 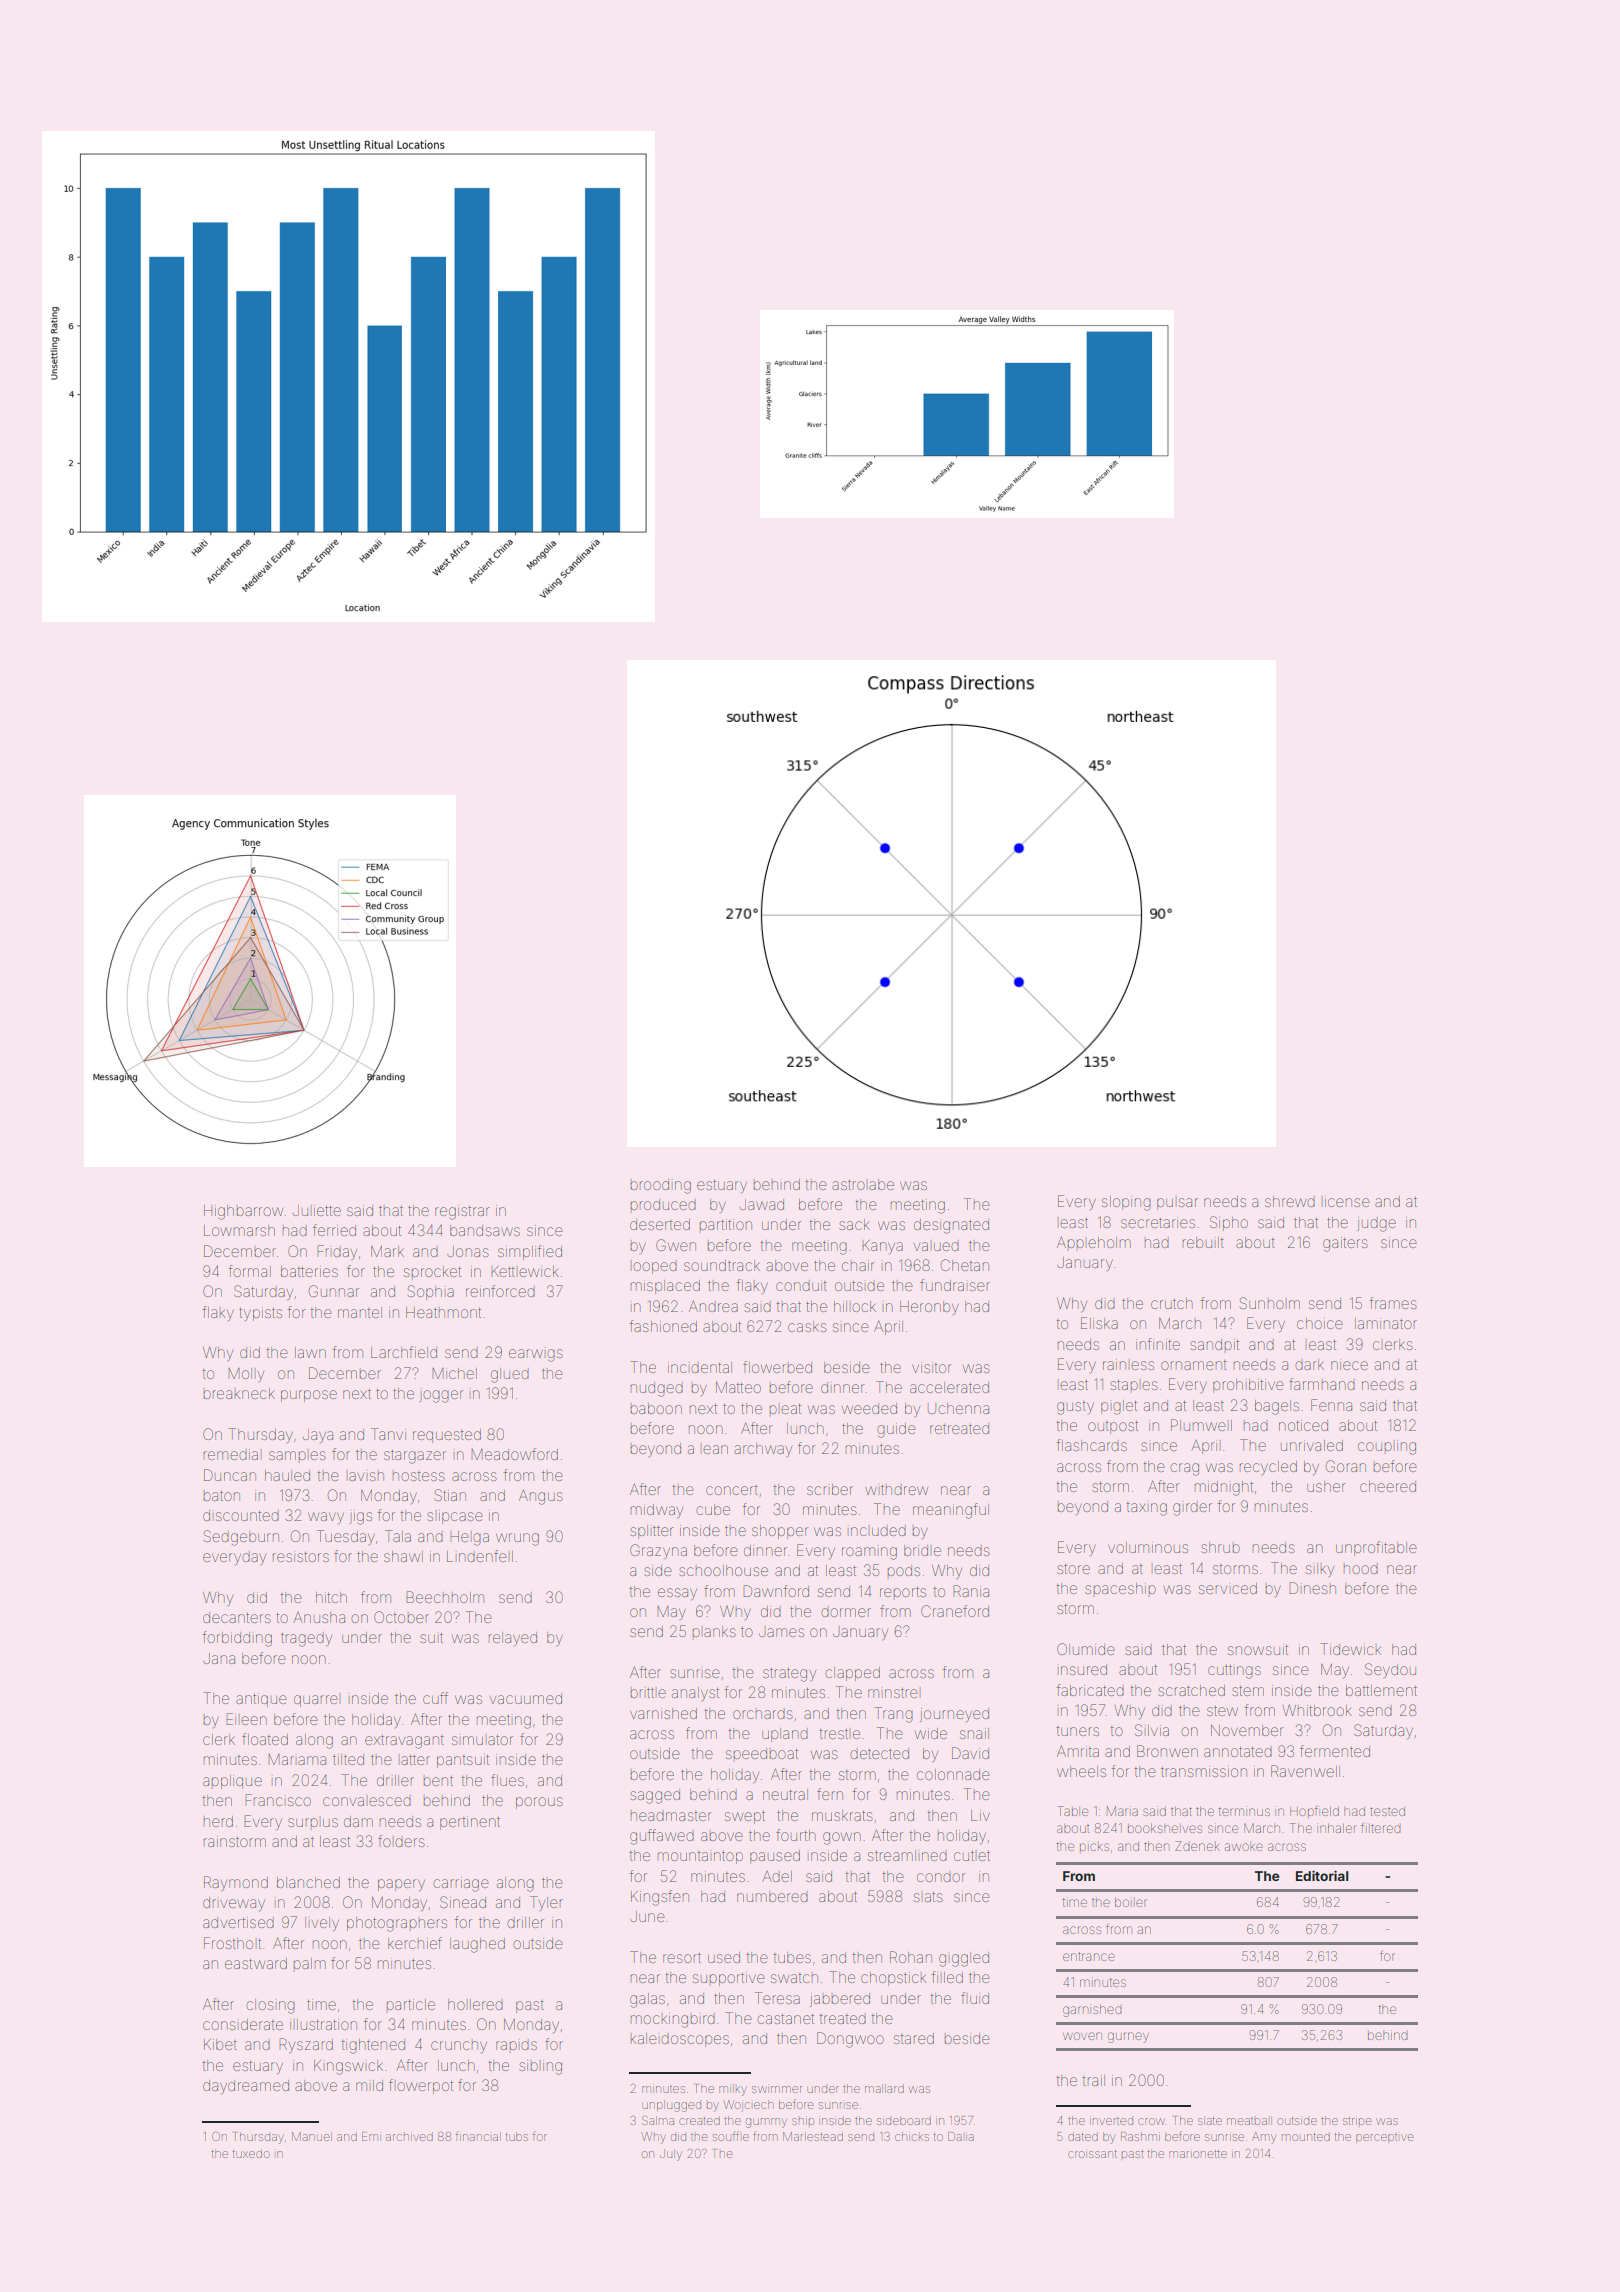 I want to click on Juliette, so click(x=317, y=1210).
